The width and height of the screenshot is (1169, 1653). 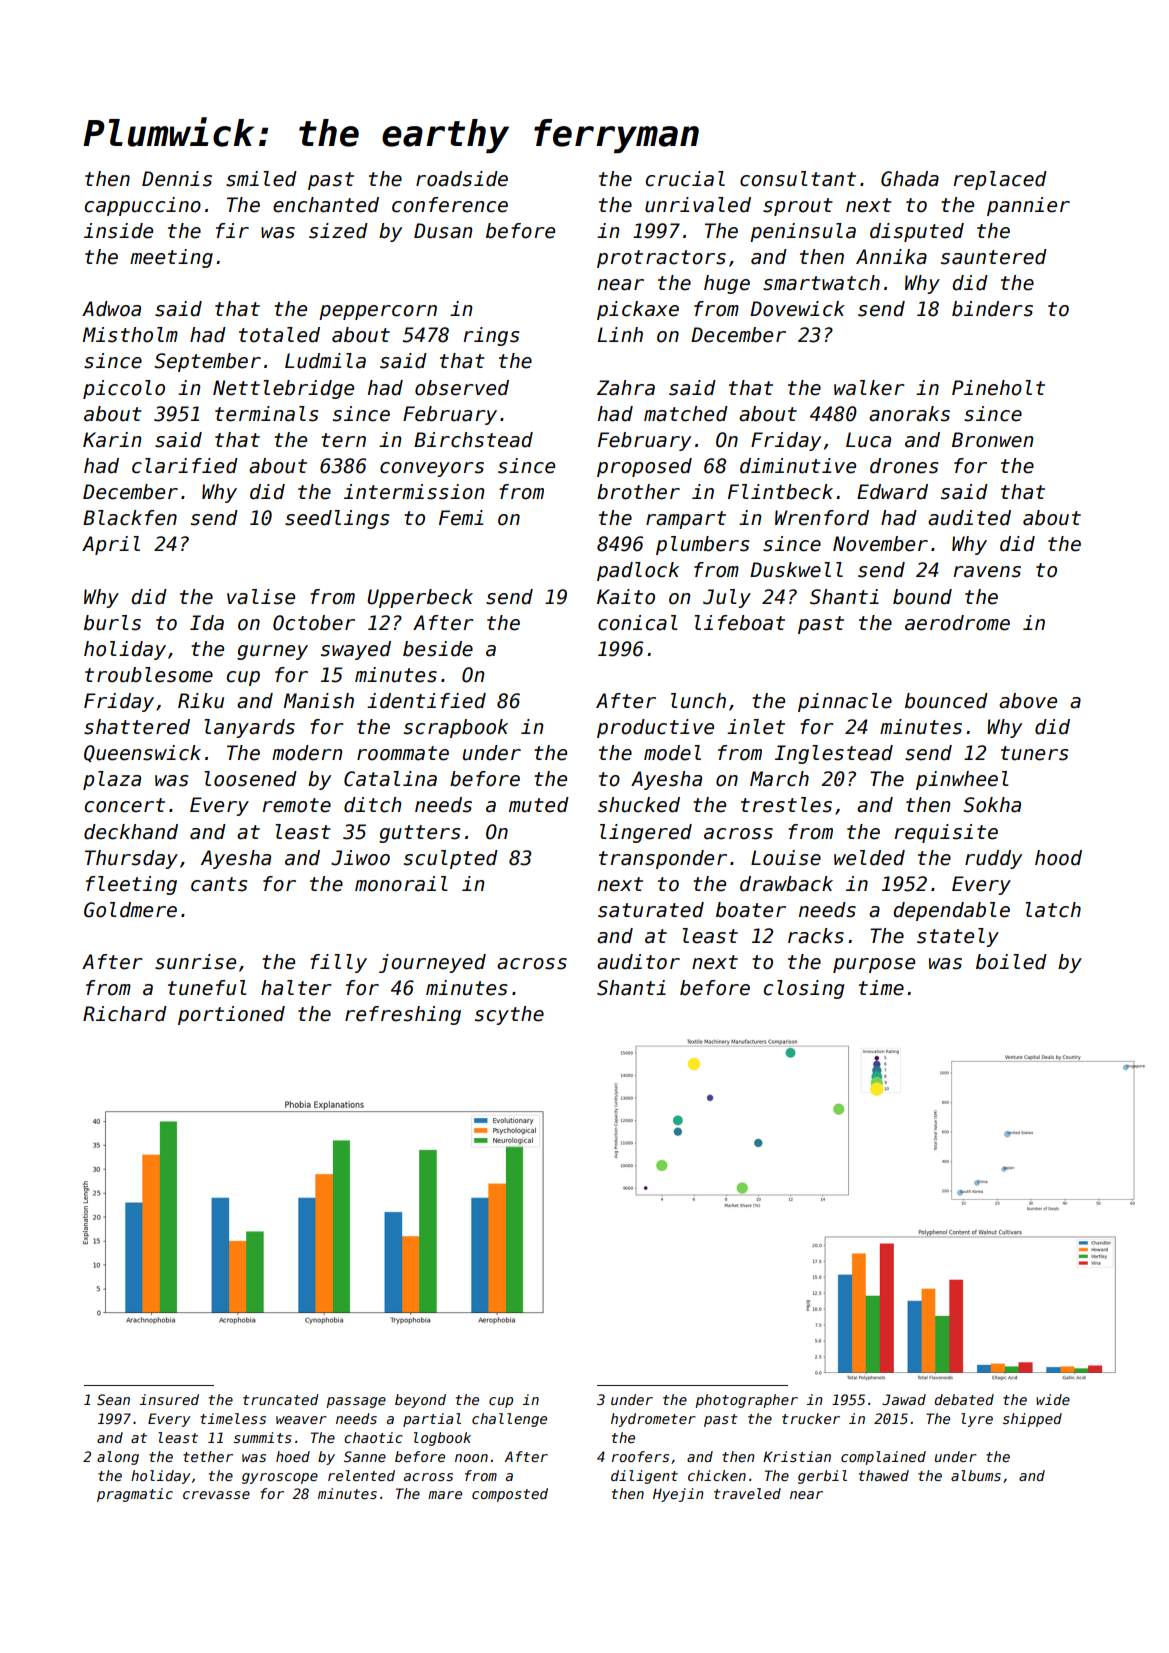 What do you see at coordinates (451, 859) in the screenshot?
I see `sculpted` at bounding box center [451, 859].
